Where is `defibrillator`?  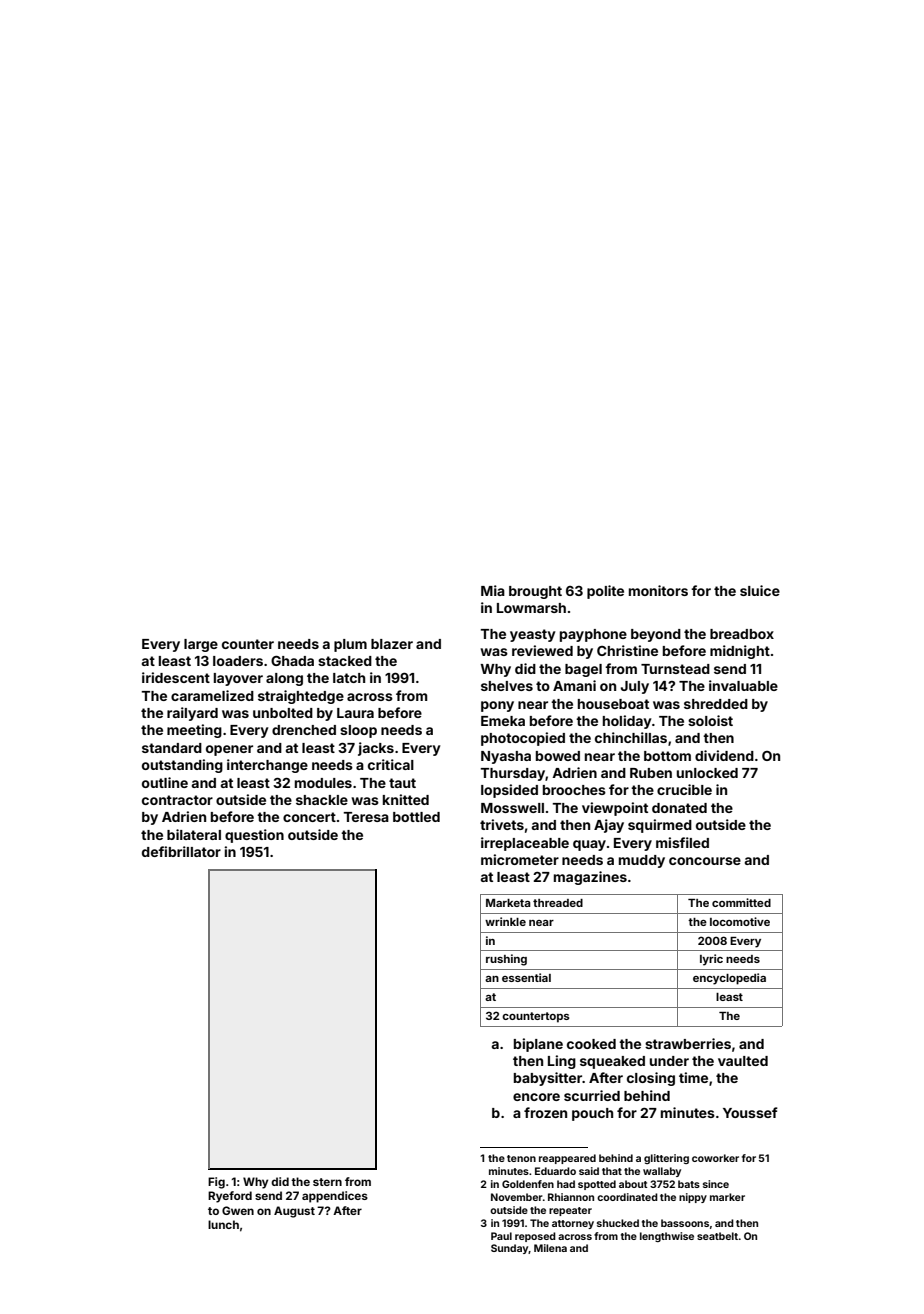 defibrillator is located at coordinates (181, 851).
